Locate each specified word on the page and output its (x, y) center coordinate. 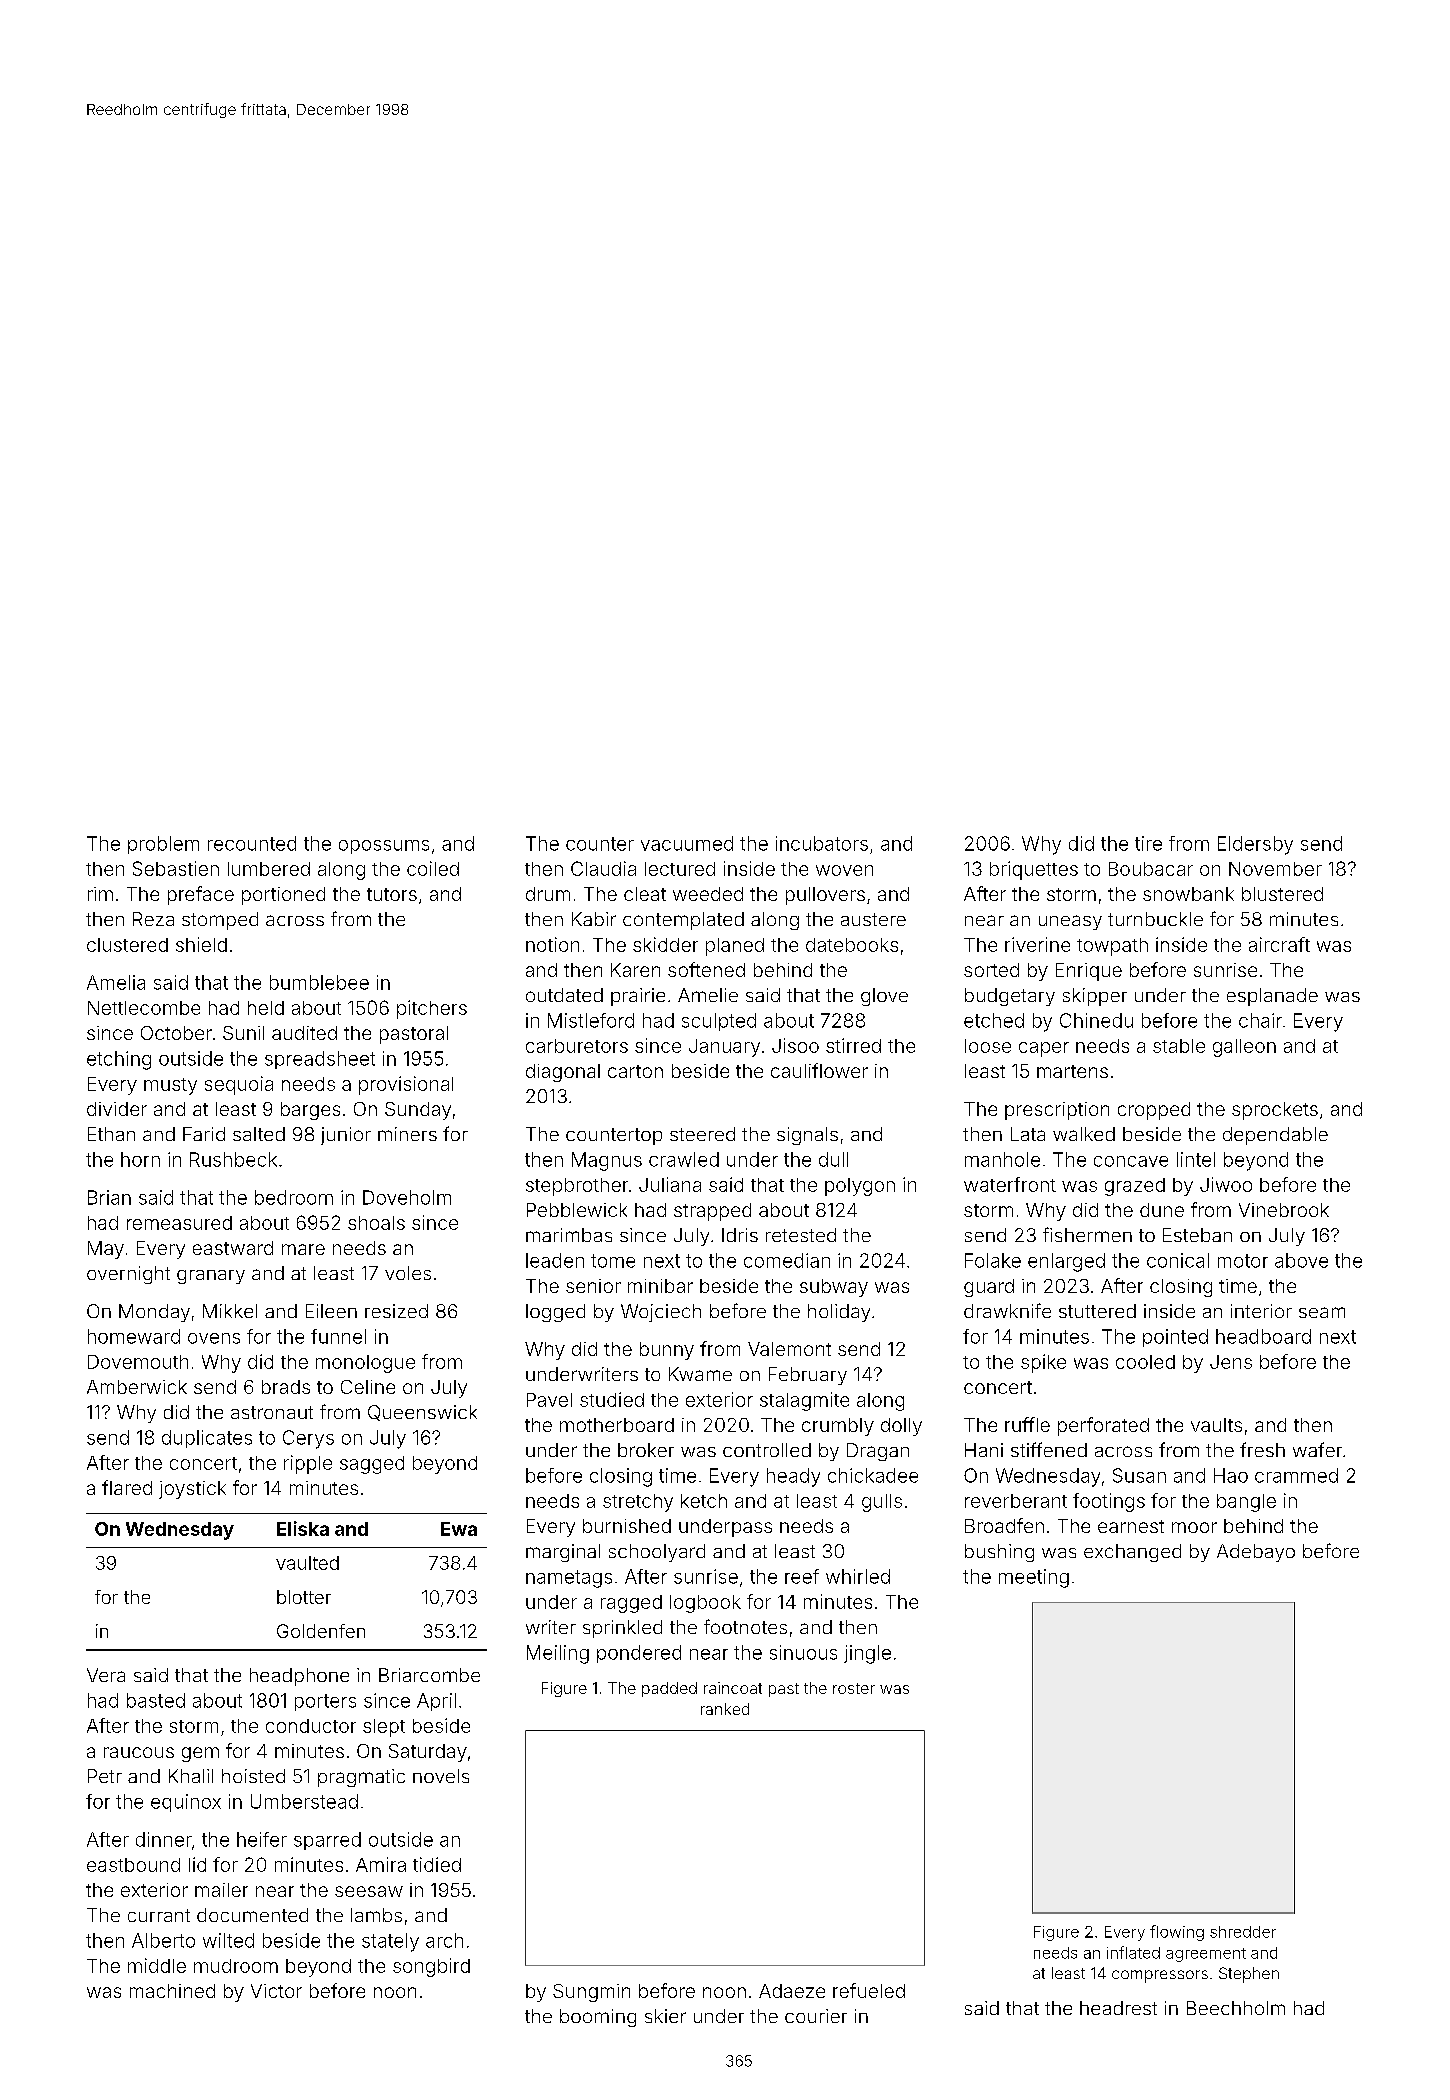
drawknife (1007, 1310)
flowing (1177, 1933)
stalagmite (804, 1401)
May (106, 1250)
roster (854, 1688)
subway (834, 1288)
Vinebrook (1284, 1210)
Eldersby (1255, 845)
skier (665, 2016)
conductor (311, 1726)
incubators (822, 843)
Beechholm (1236, 2008)
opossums (384, 847)
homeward (134, 1336)
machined (172, 1991)
